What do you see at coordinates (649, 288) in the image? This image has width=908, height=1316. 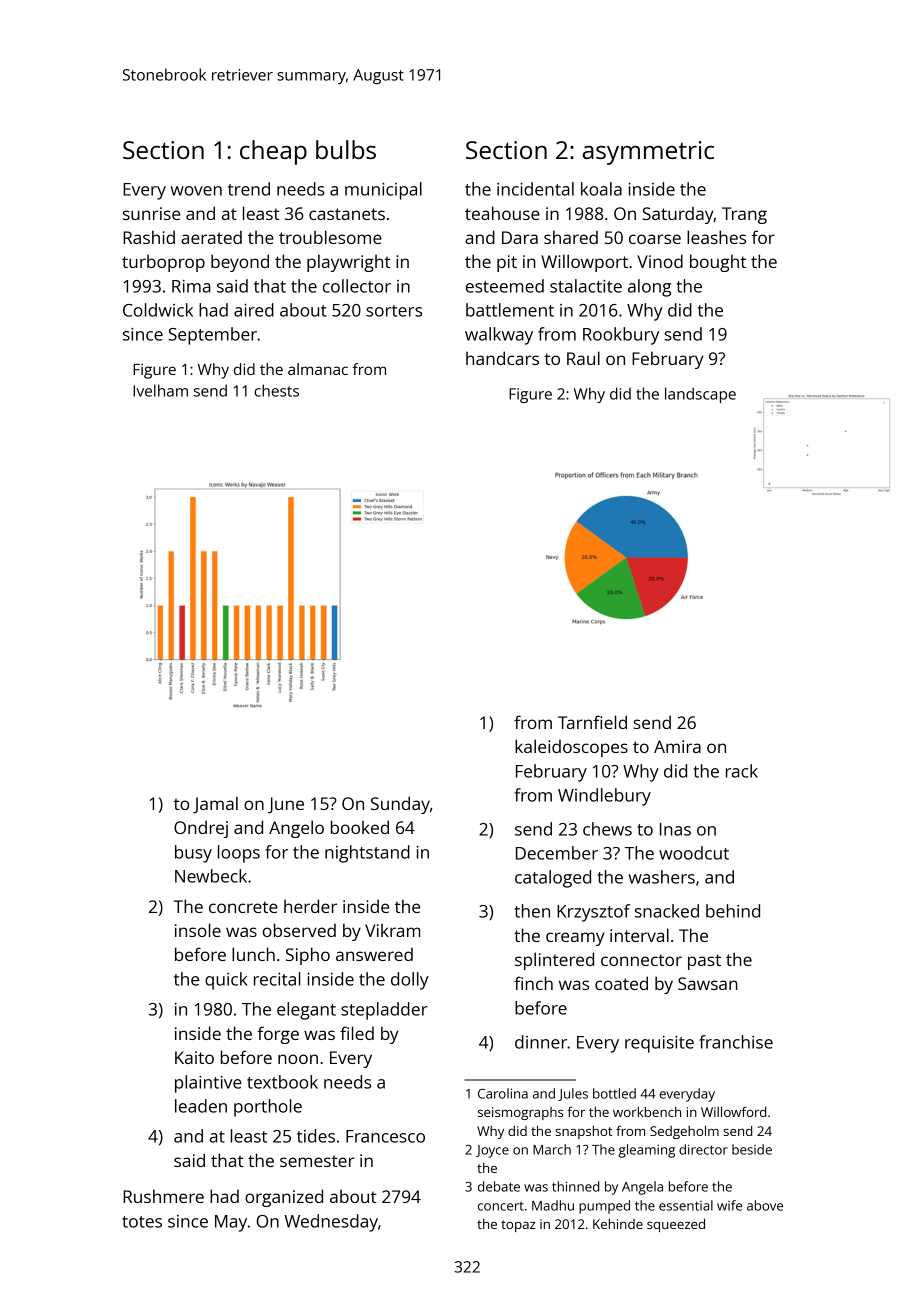 I see `along` at bounding box center [649, 288].
